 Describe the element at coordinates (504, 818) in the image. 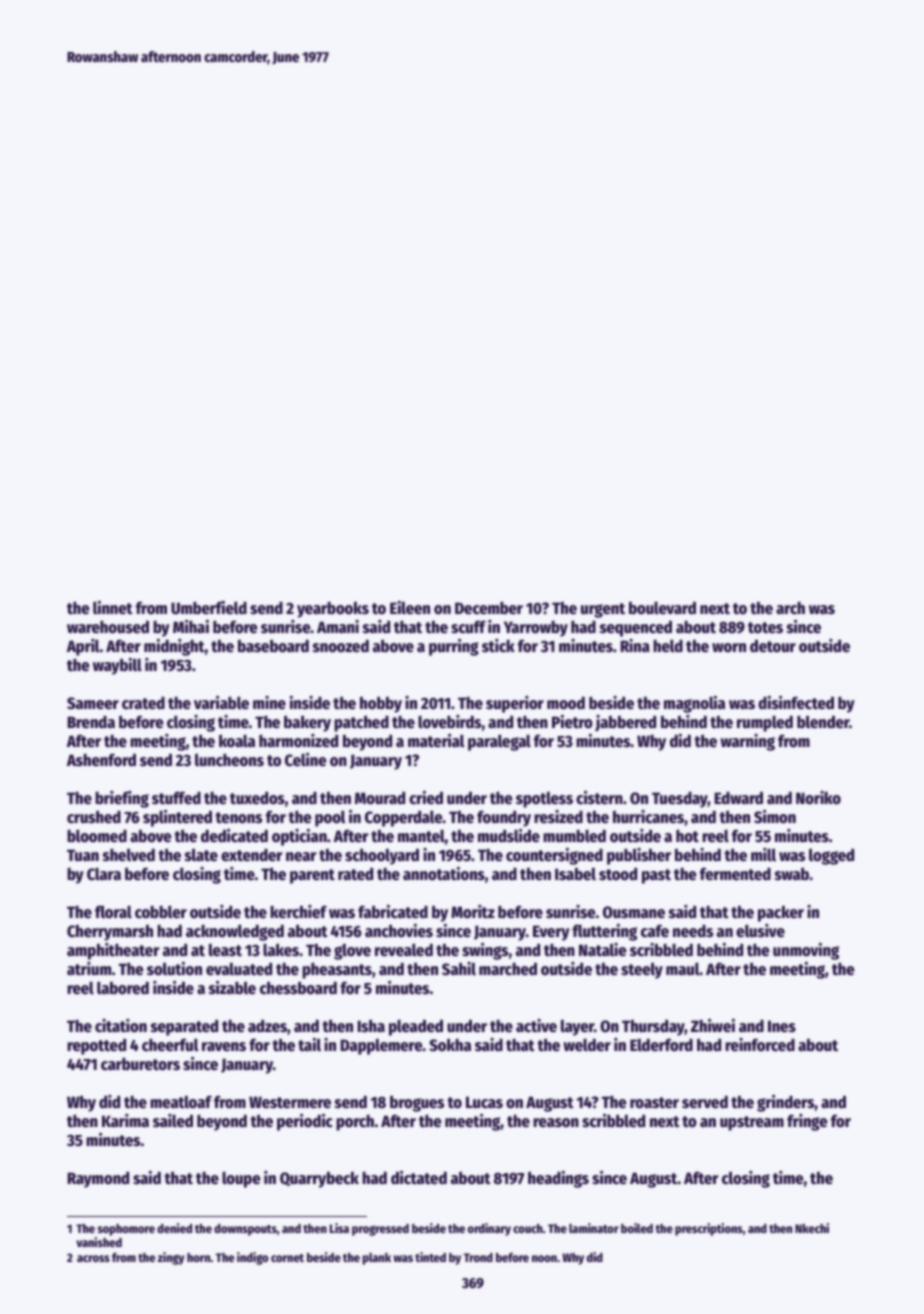

I see `foundry` at that location.
